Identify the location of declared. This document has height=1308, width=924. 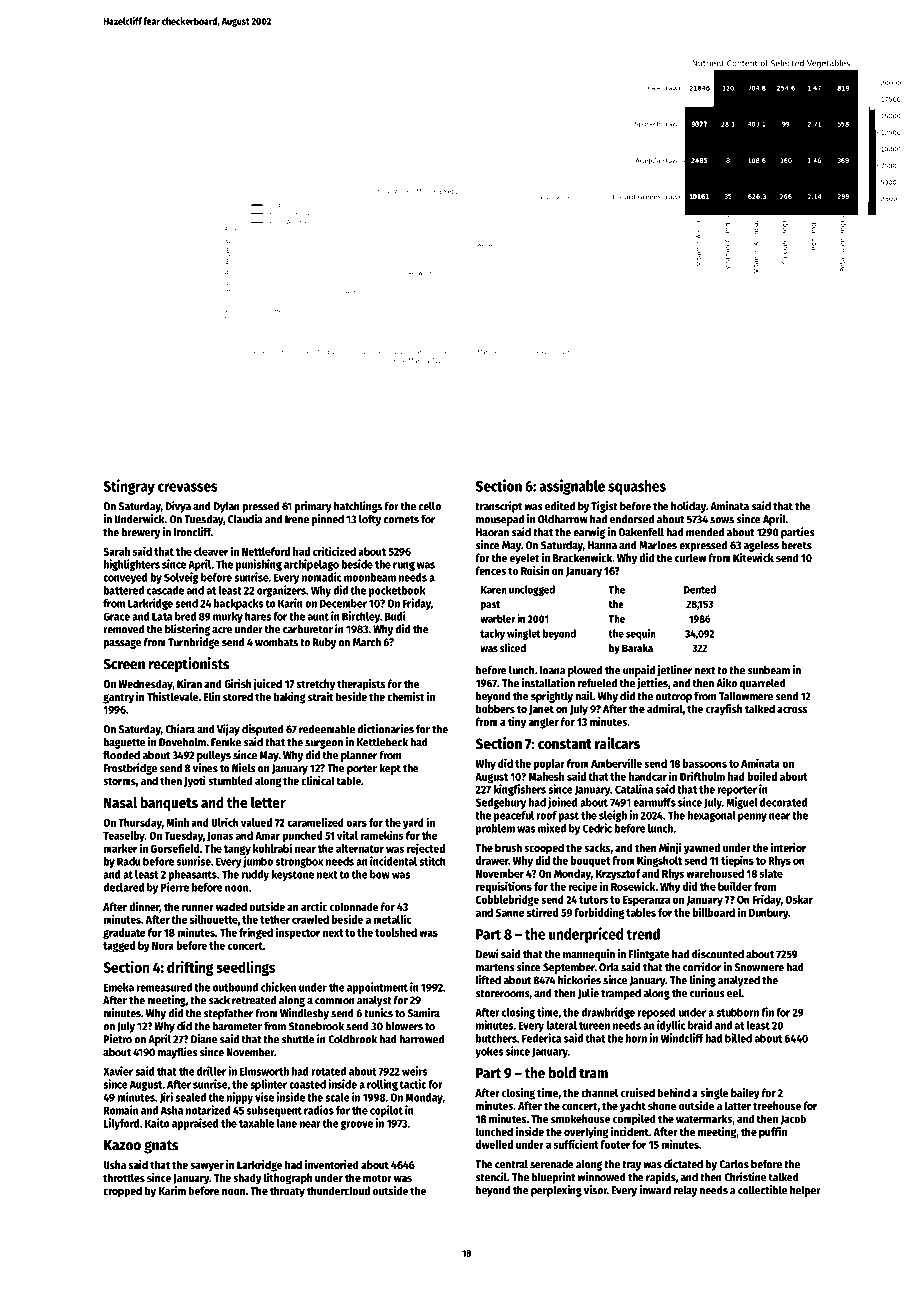
(123, 887).
